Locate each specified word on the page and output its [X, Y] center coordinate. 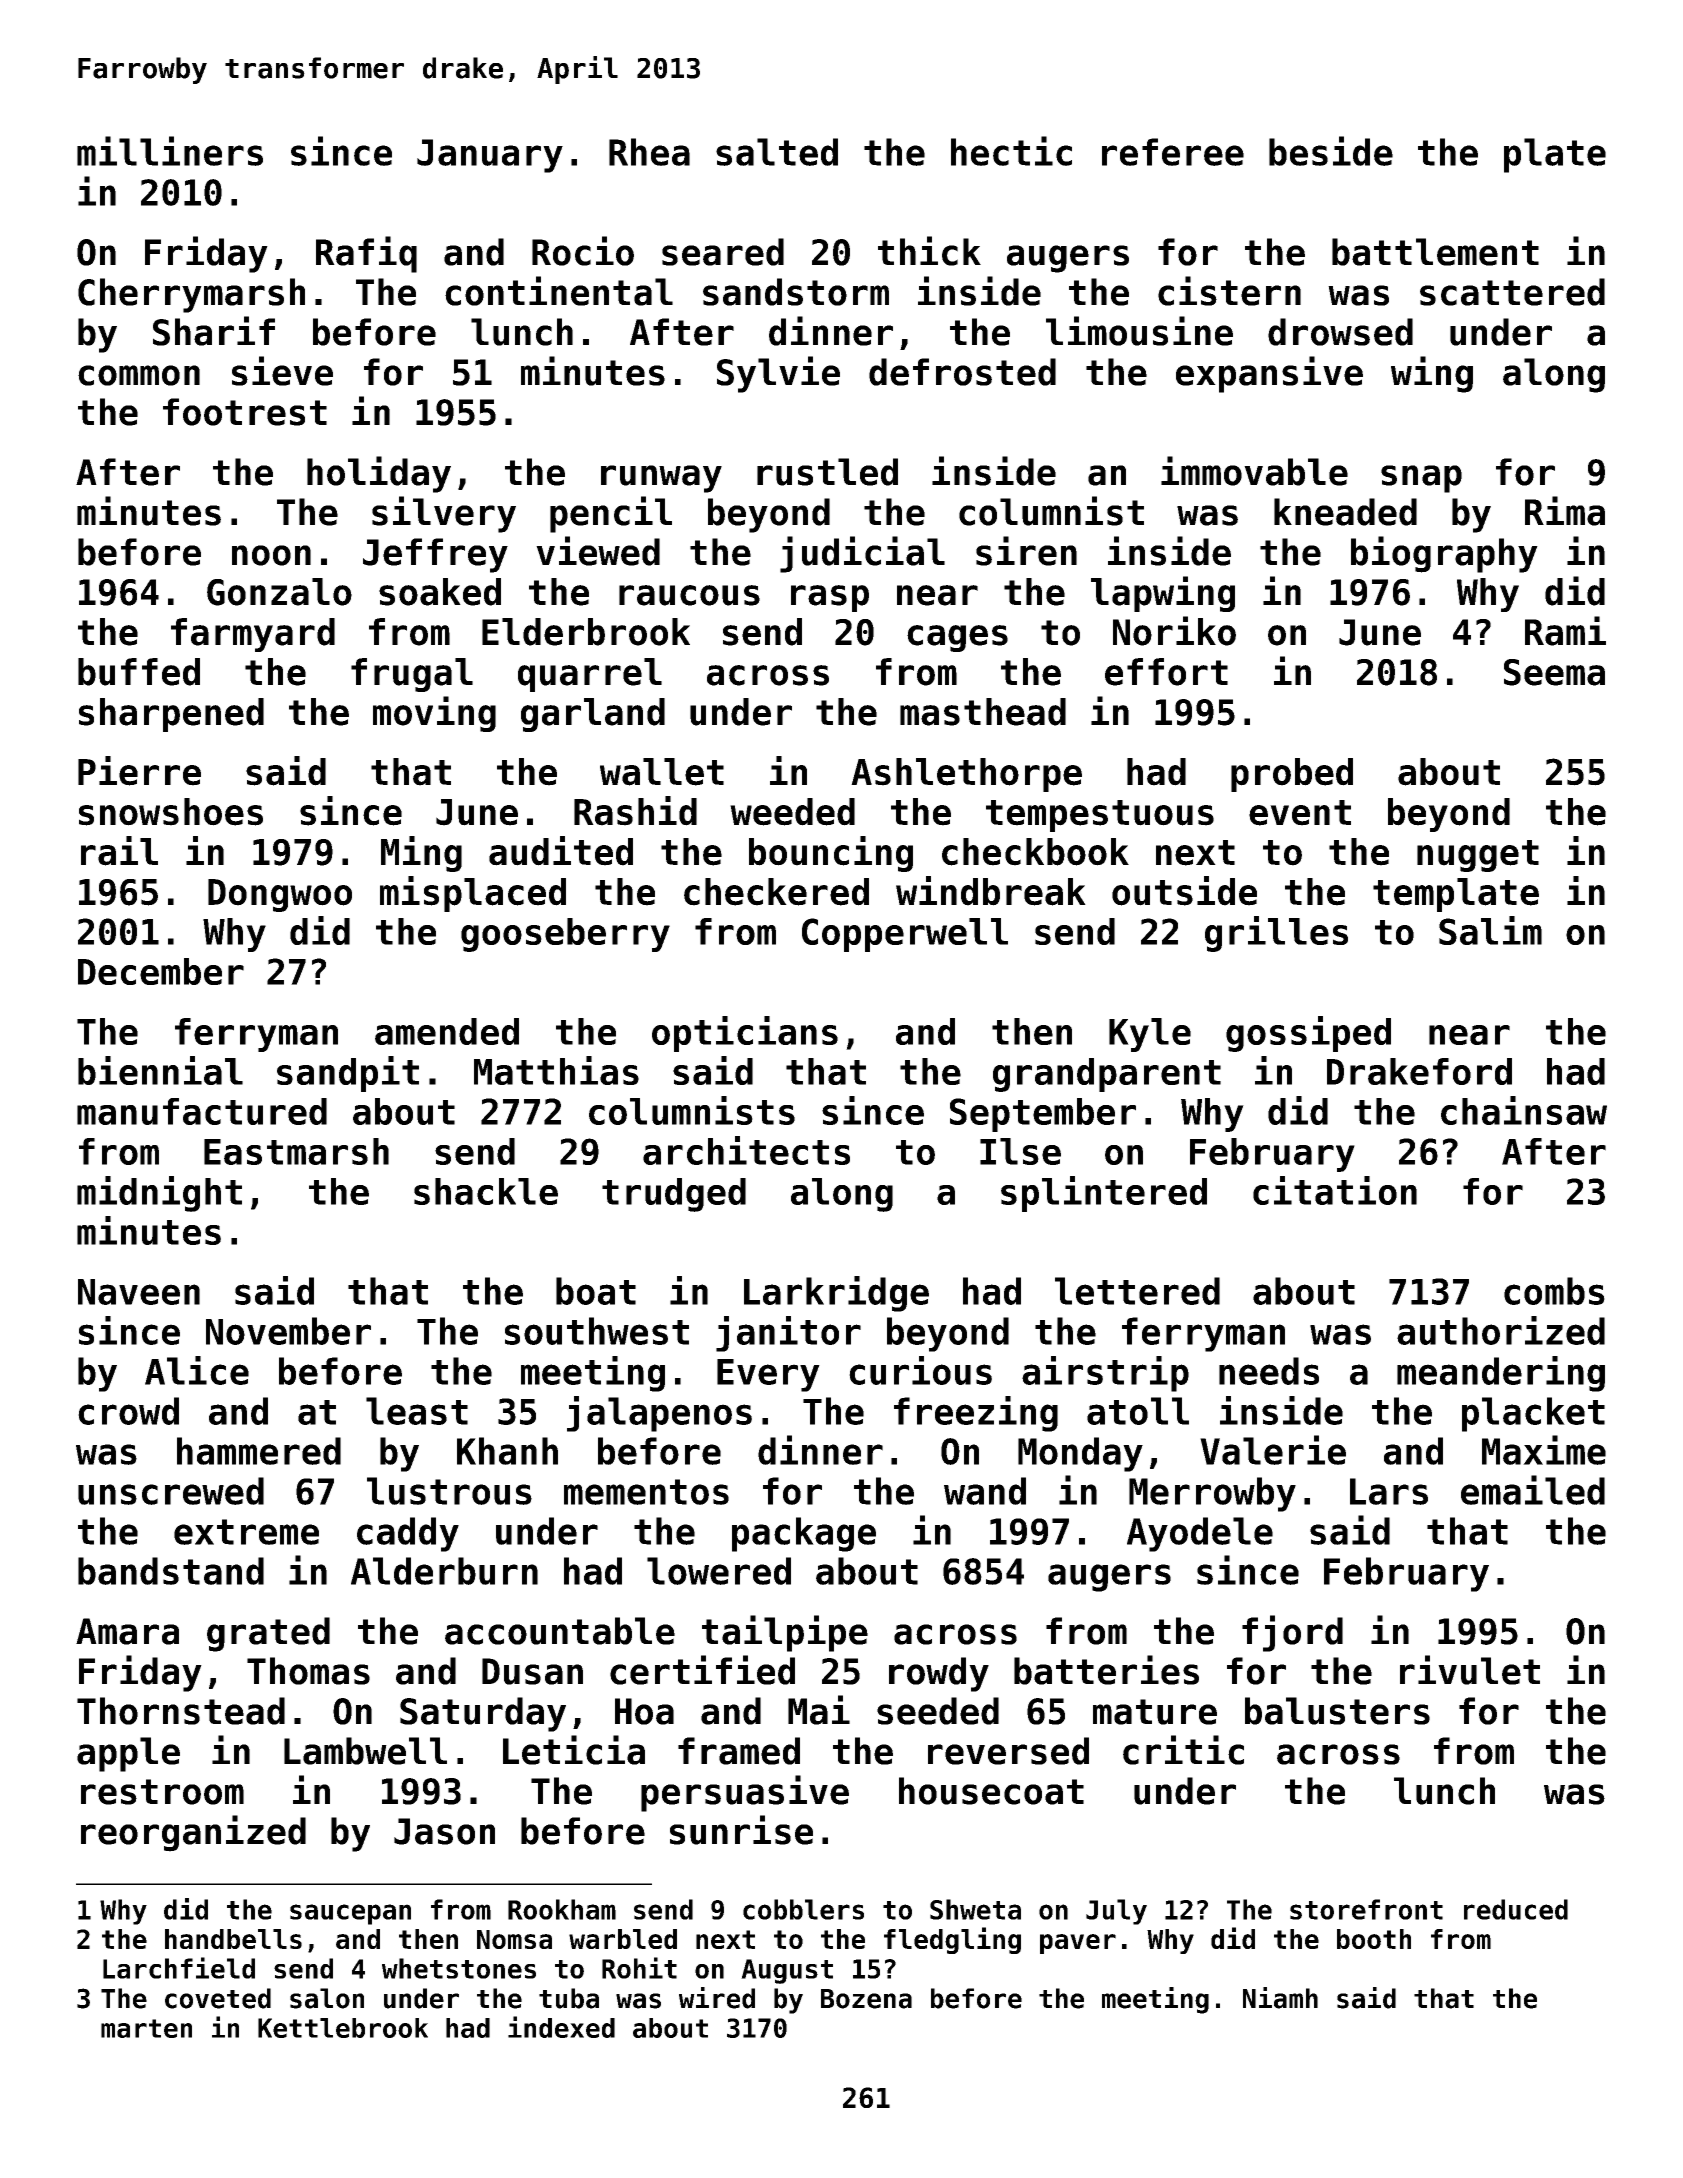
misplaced [473, 894]
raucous [689, 595]
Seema [1554, 672]
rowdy [939, 1674]
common [139, 375]
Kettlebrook [343, 2028]
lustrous [449, 1491]
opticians [745, 1034]
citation [1335, 1190]
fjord [1292, 1633]
